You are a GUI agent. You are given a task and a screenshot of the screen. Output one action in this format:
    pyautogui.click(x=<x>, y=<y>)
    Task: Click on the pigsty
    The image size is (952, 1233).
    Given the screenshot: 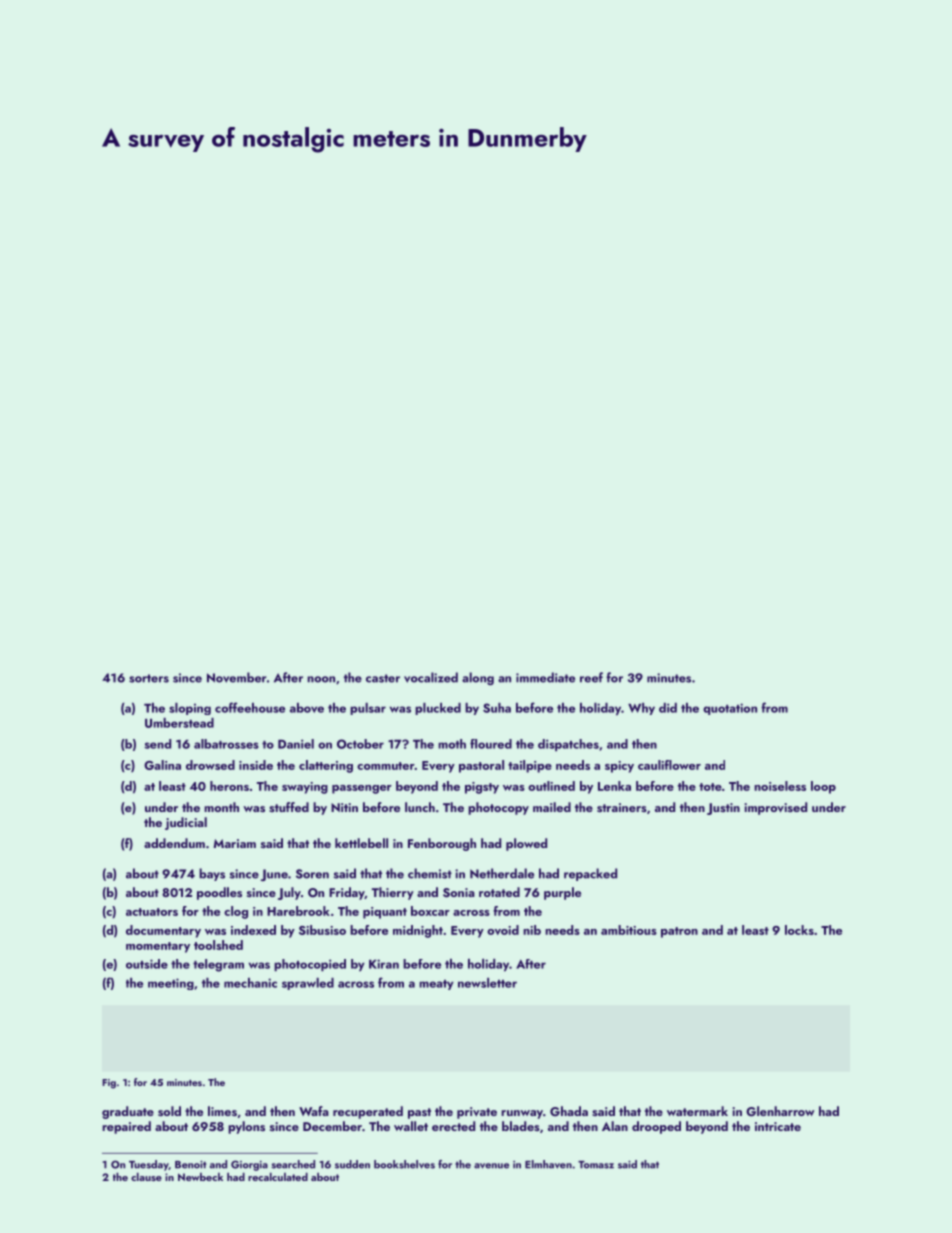 What is the action you would take?
    pyautogui.click(x=482, y=788)
